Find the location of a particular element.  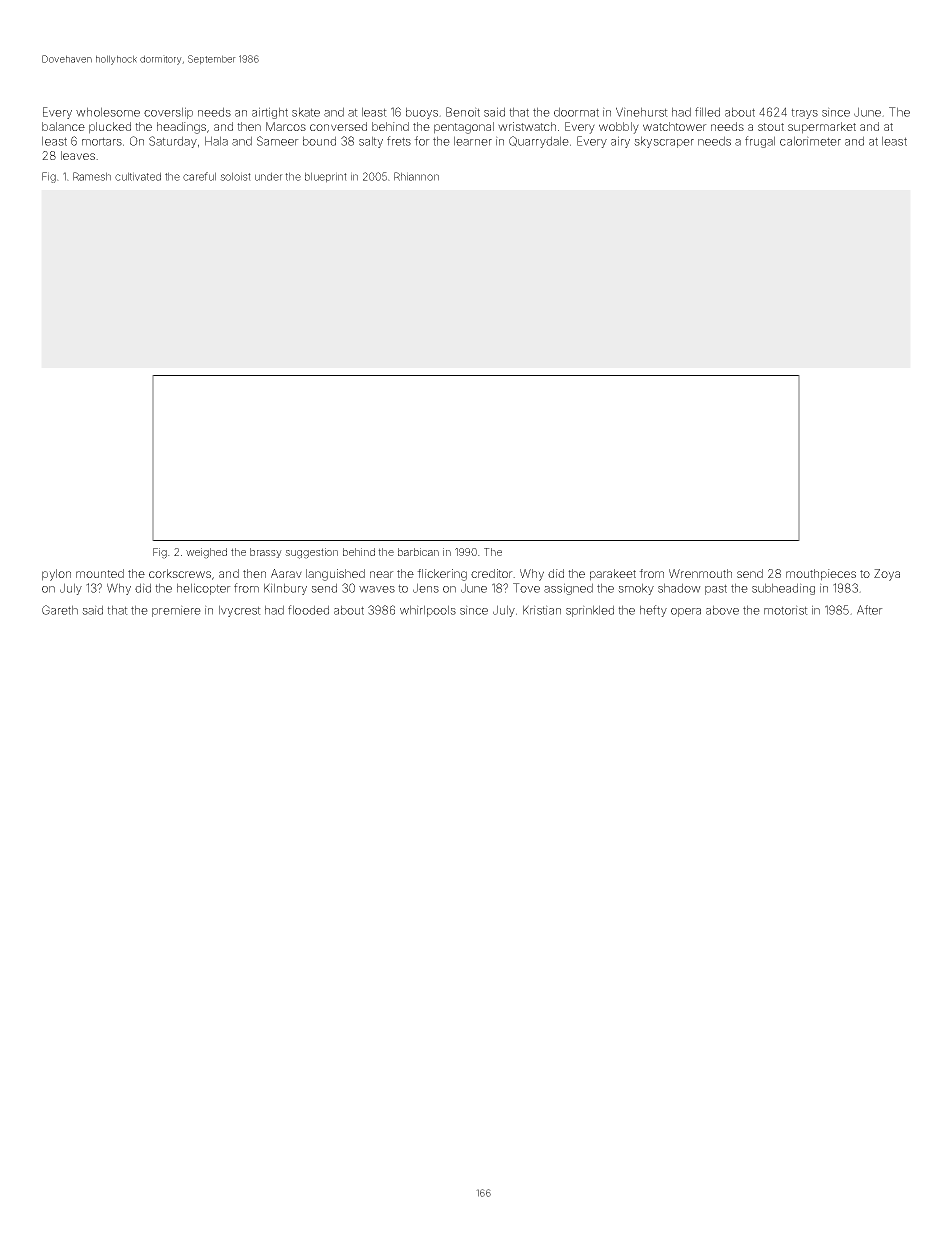

whirlpools is located at coordinates (428, 611).
